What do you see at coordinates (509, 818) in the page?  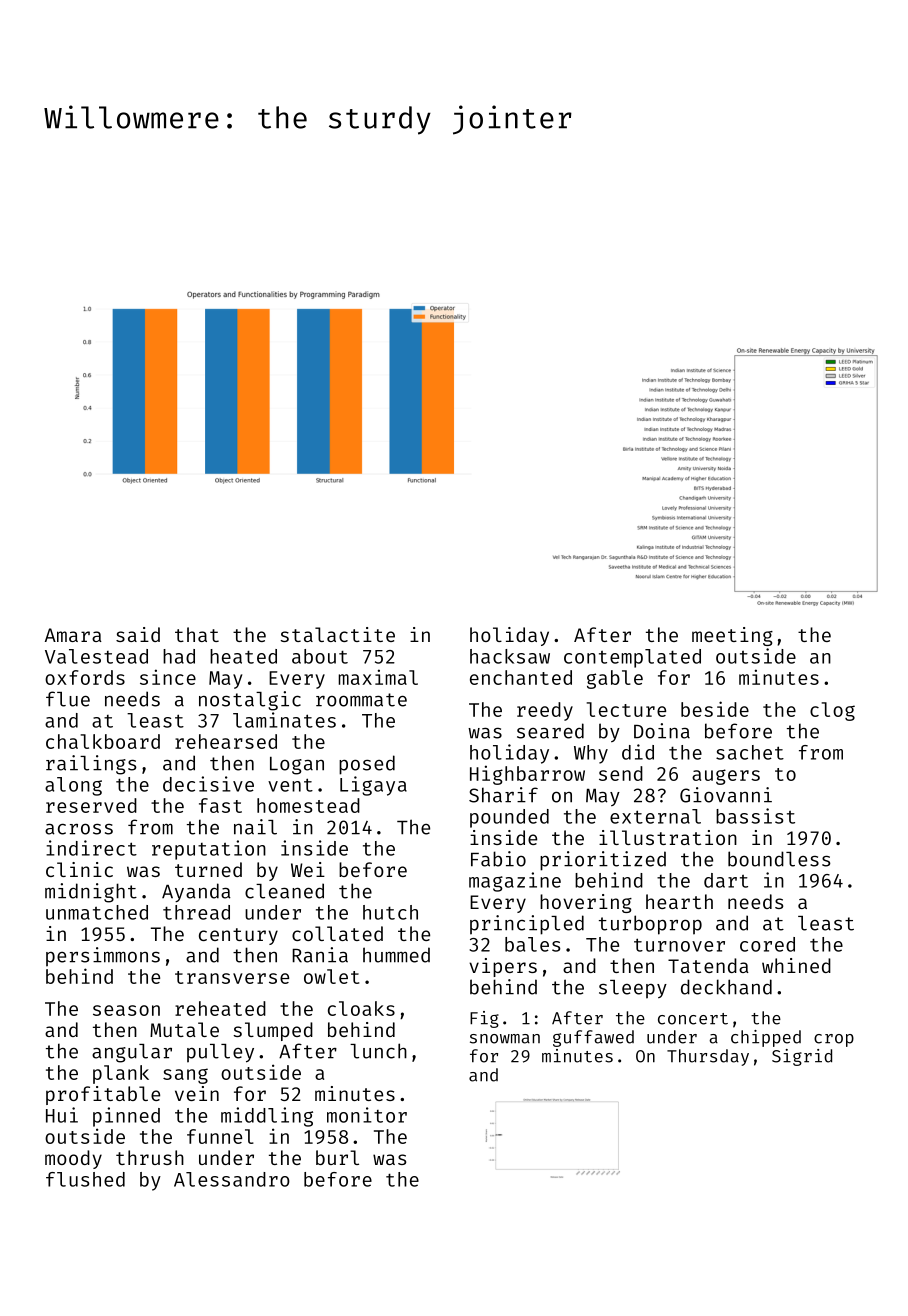 I see `pounded` at bounding box center [509, 818].
